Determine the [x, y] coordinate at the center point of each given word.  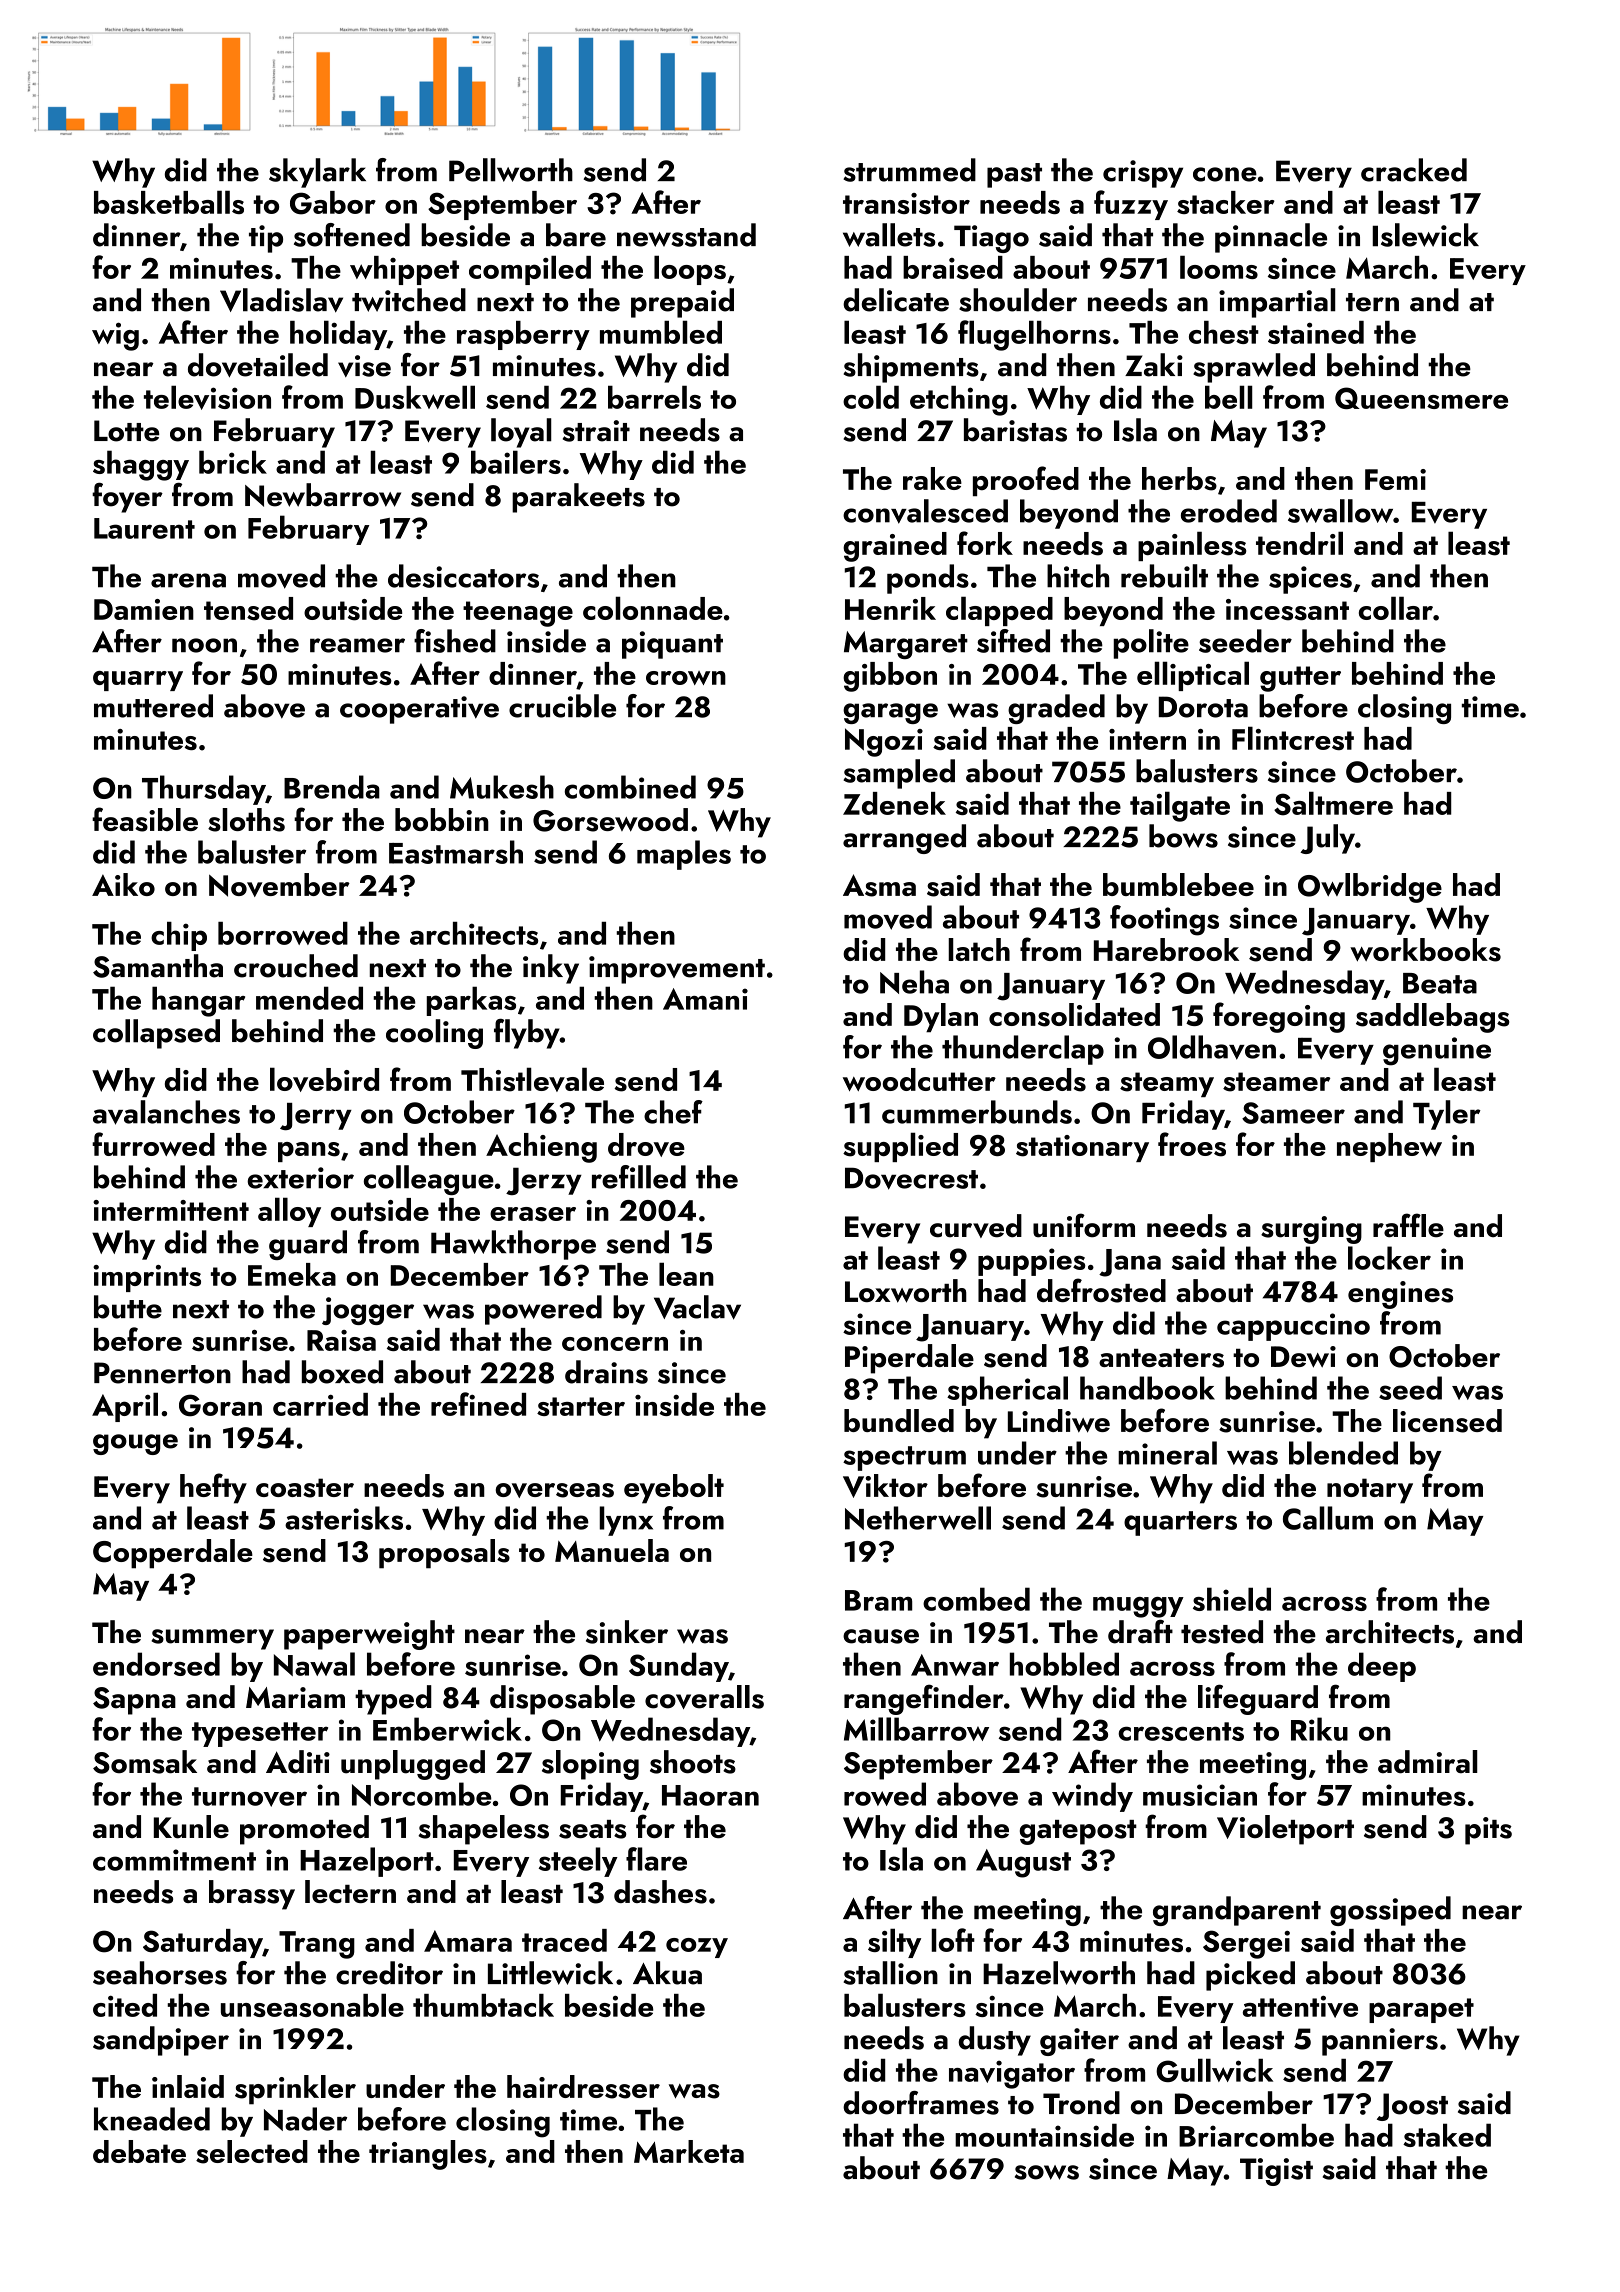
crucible [562, 706]
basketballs [169, 202]
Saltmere [1333, 803]
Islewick [1425, 235]
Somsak [145, 1762]
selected [252, 2152]
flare [656, 1859]
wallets [889, 235]
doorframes [921, 2103]
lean [686, 1274]
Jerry [316, 1117]
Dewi [1303, 1357]
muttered [153, 706]
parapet [1421, 2010]
